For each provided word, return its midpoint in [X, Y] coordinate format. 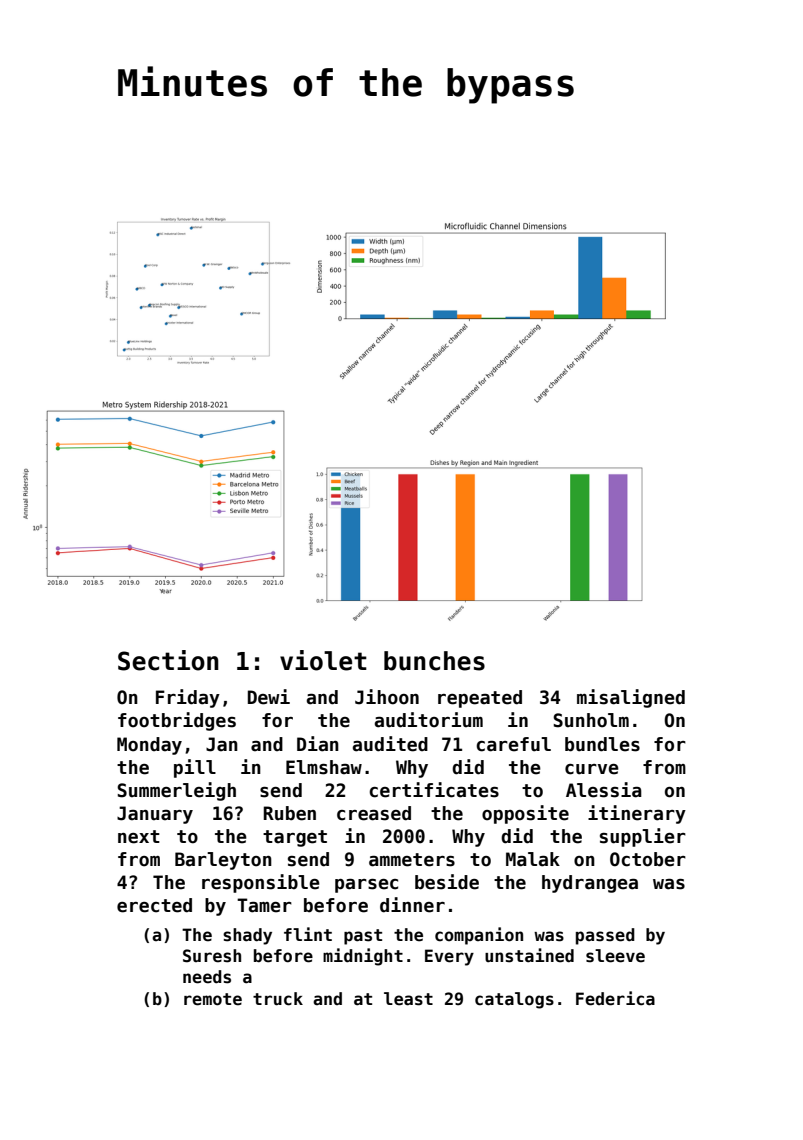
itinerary [637, 814]
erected [154, 905]
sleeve [615, 956]
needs [207, 977]
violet [323, 660]
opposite [525, 814]
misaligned [631, 698]
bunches [434, 661]
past [363, 937]
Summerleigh [176, 791]
